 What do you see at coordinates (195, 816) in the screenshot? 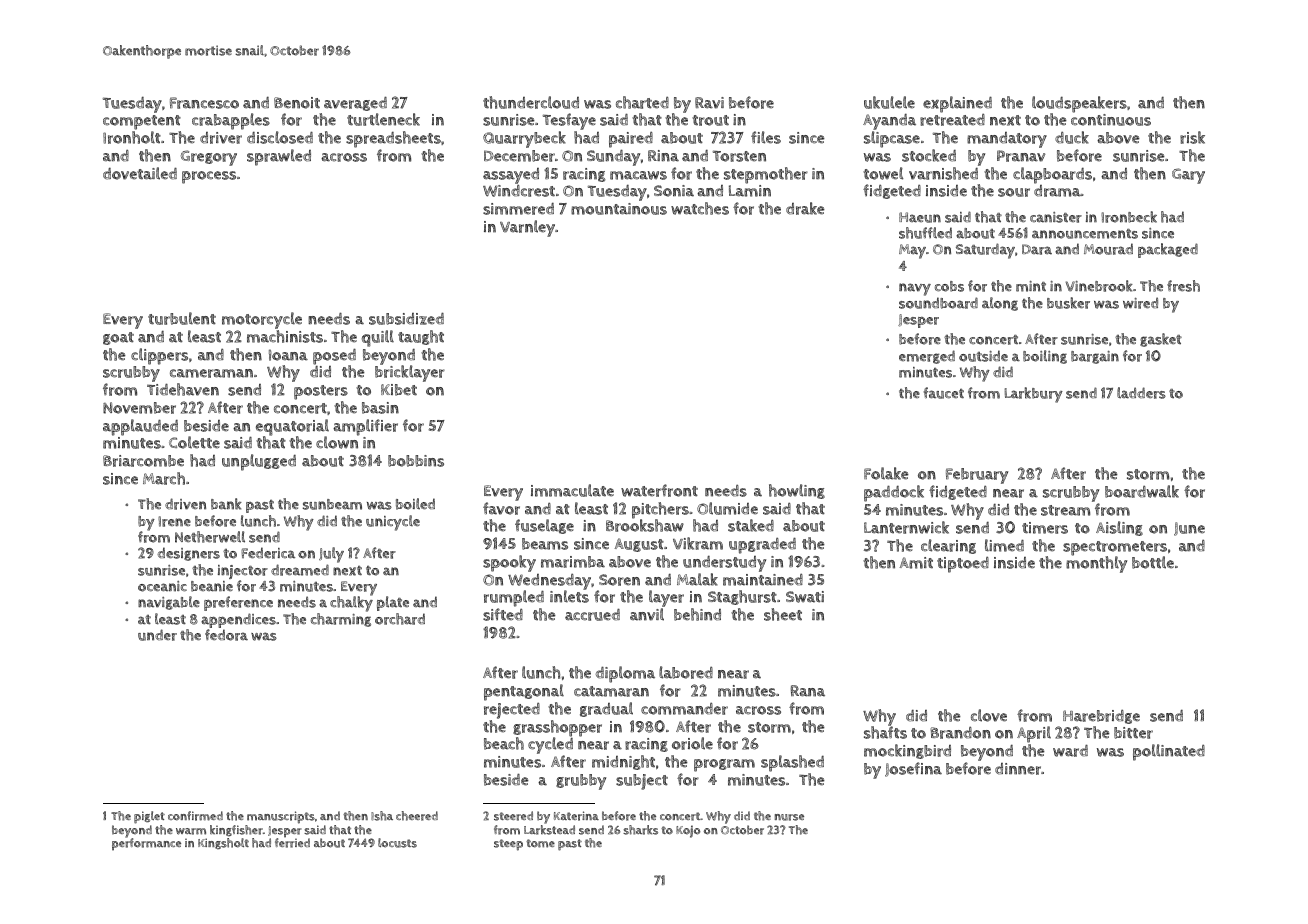
I see `confirmed` at bounding box center [195, 816].
